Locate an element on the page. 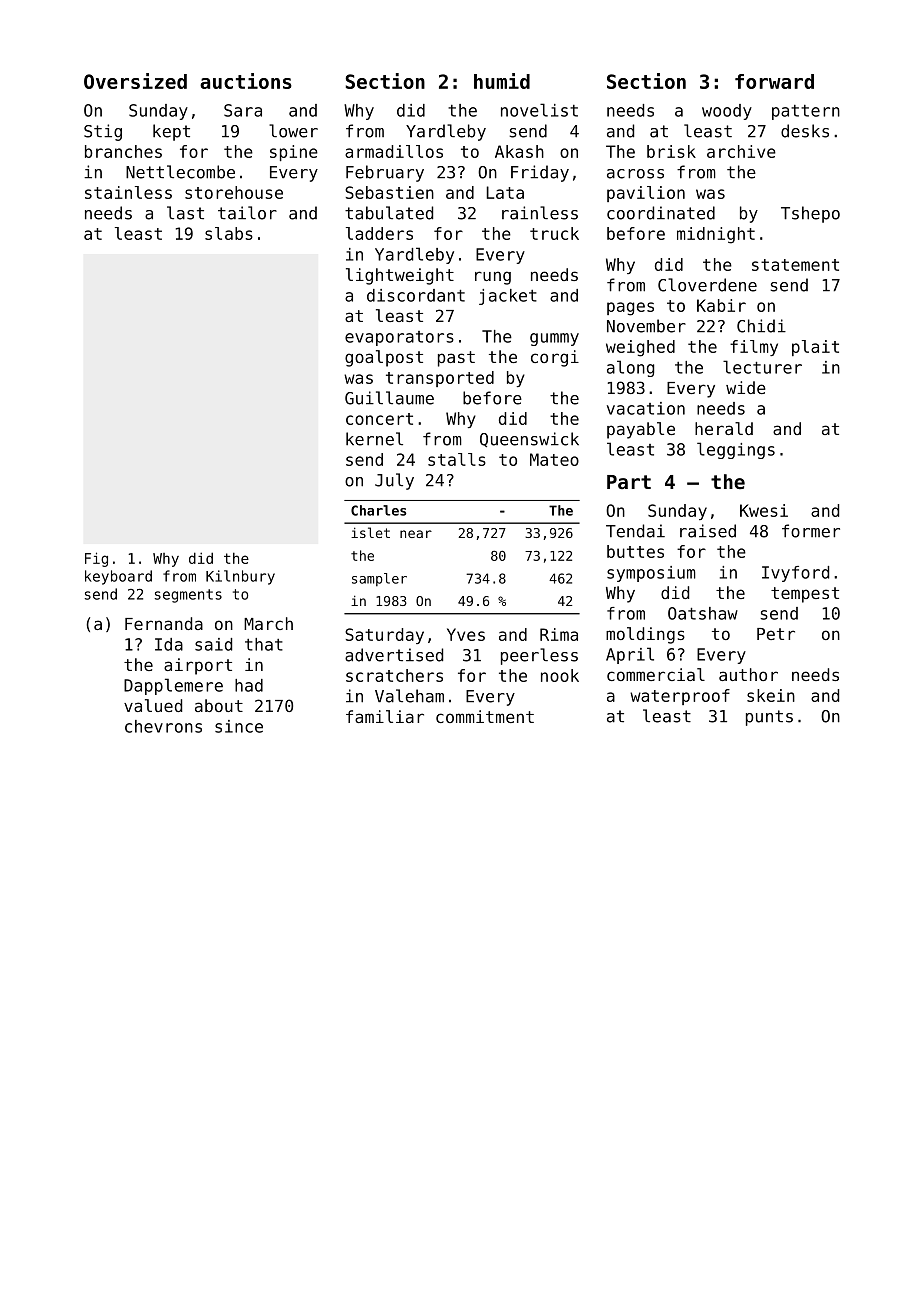  jacket is located at coordinates (508, 297).
